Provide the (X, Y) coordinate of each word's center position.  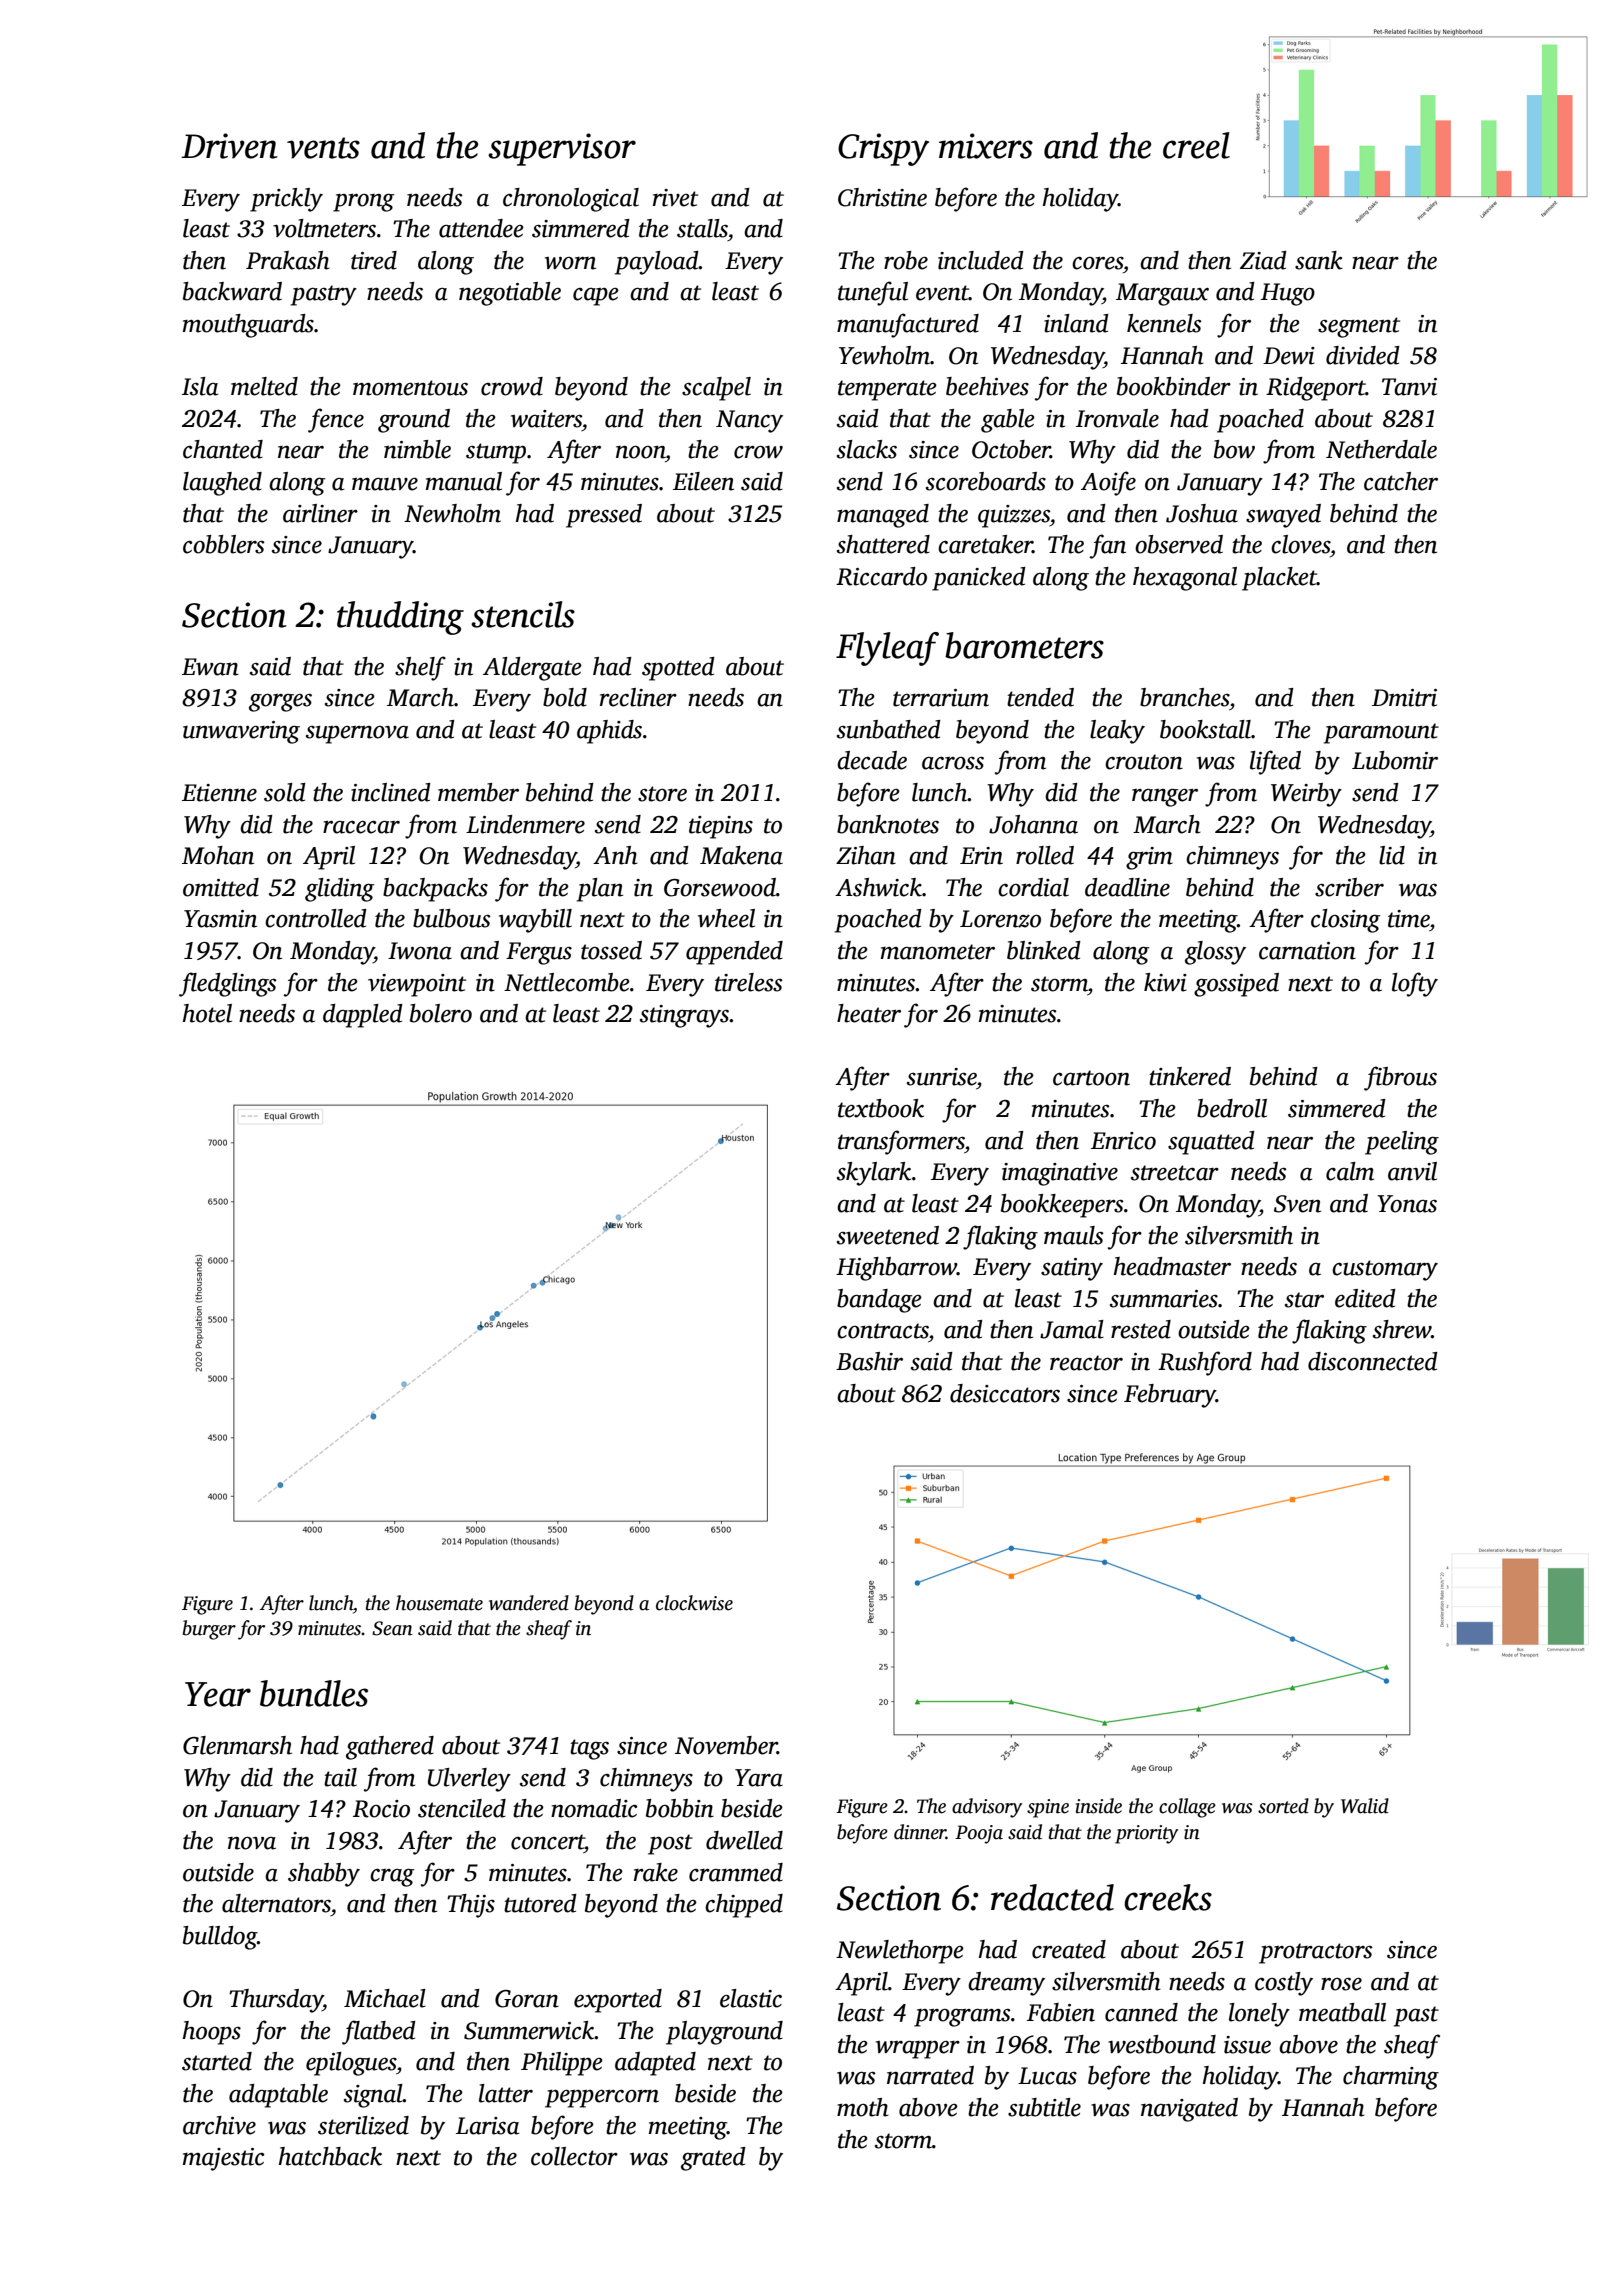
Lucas (1047, 2076)
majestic (224, 2159)
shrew (1402, 1329)
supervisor (562, 149)
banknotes (888, 824)
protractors (1316, 1953)
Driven (229, 146)
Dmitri (1404, 698)
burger (209, 1630)
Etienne (219, 793)
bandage (879, 1301)
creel (1196, 145)
